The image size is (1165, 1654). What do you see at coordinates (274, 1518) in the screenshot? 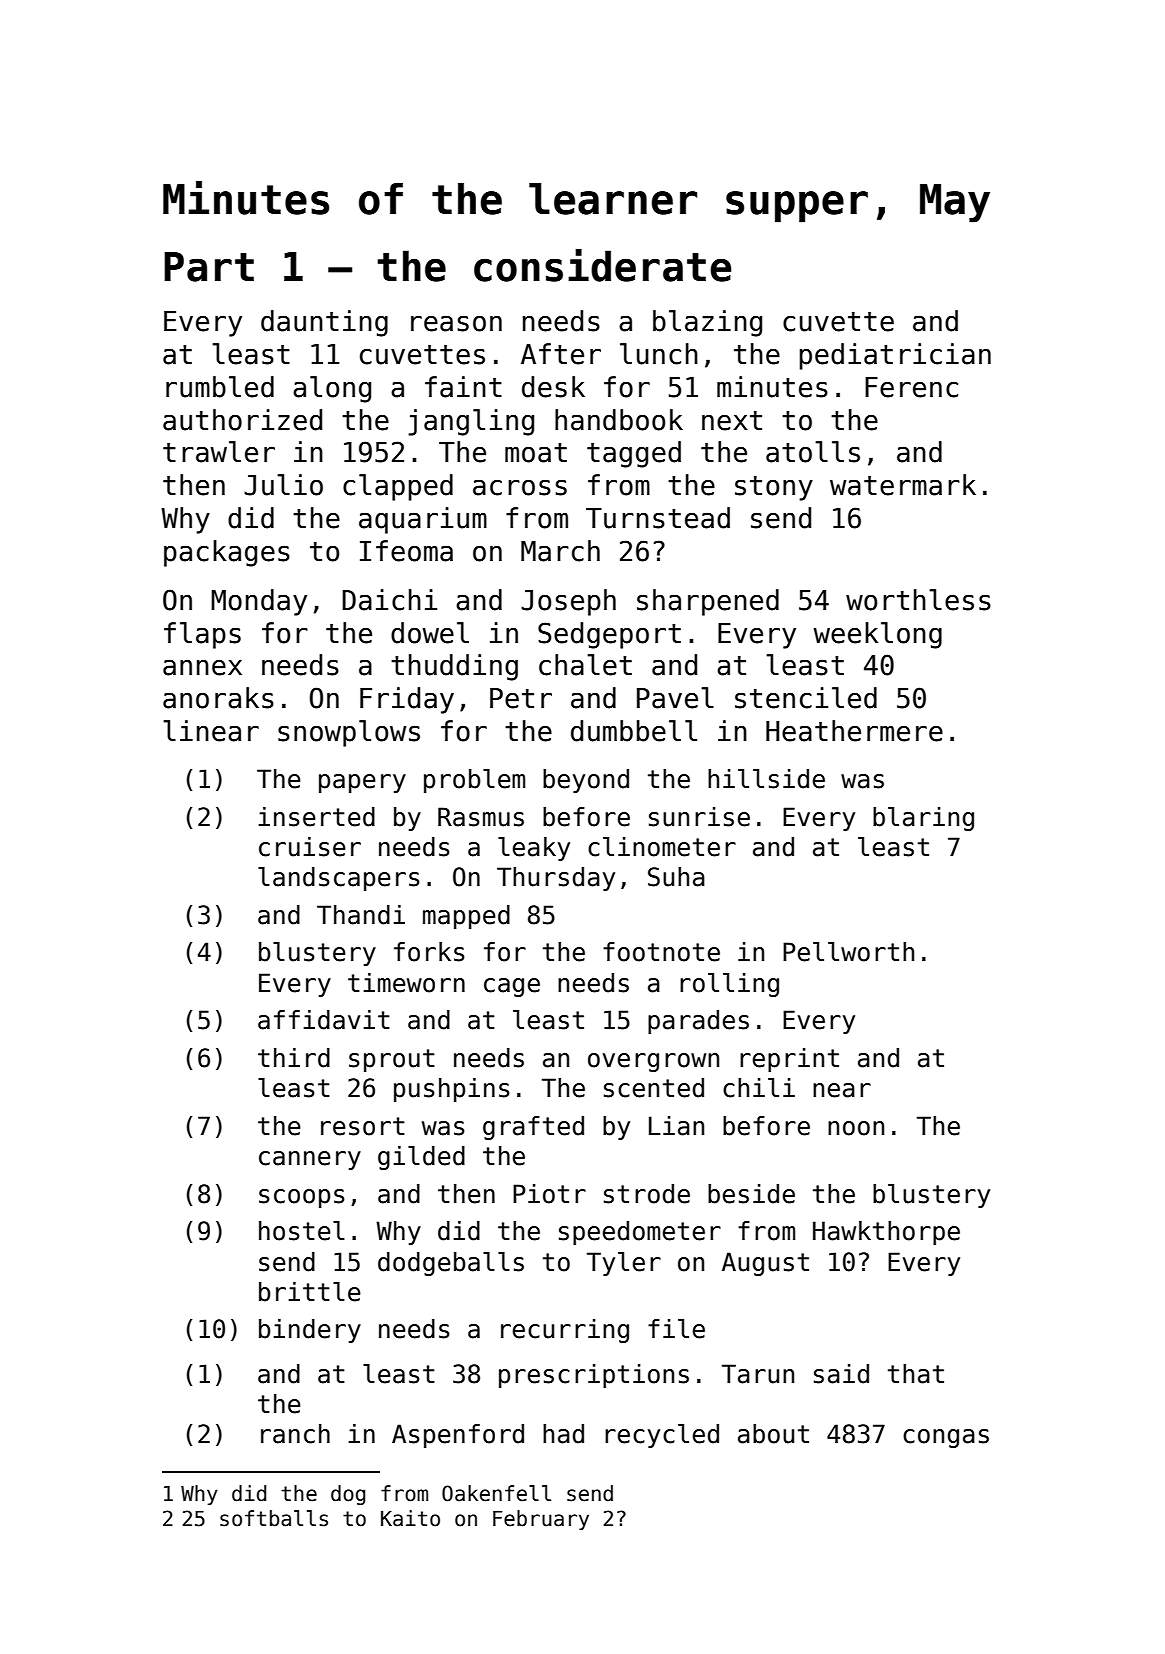
I see `softballs` at bounding box center [274, 1518].
